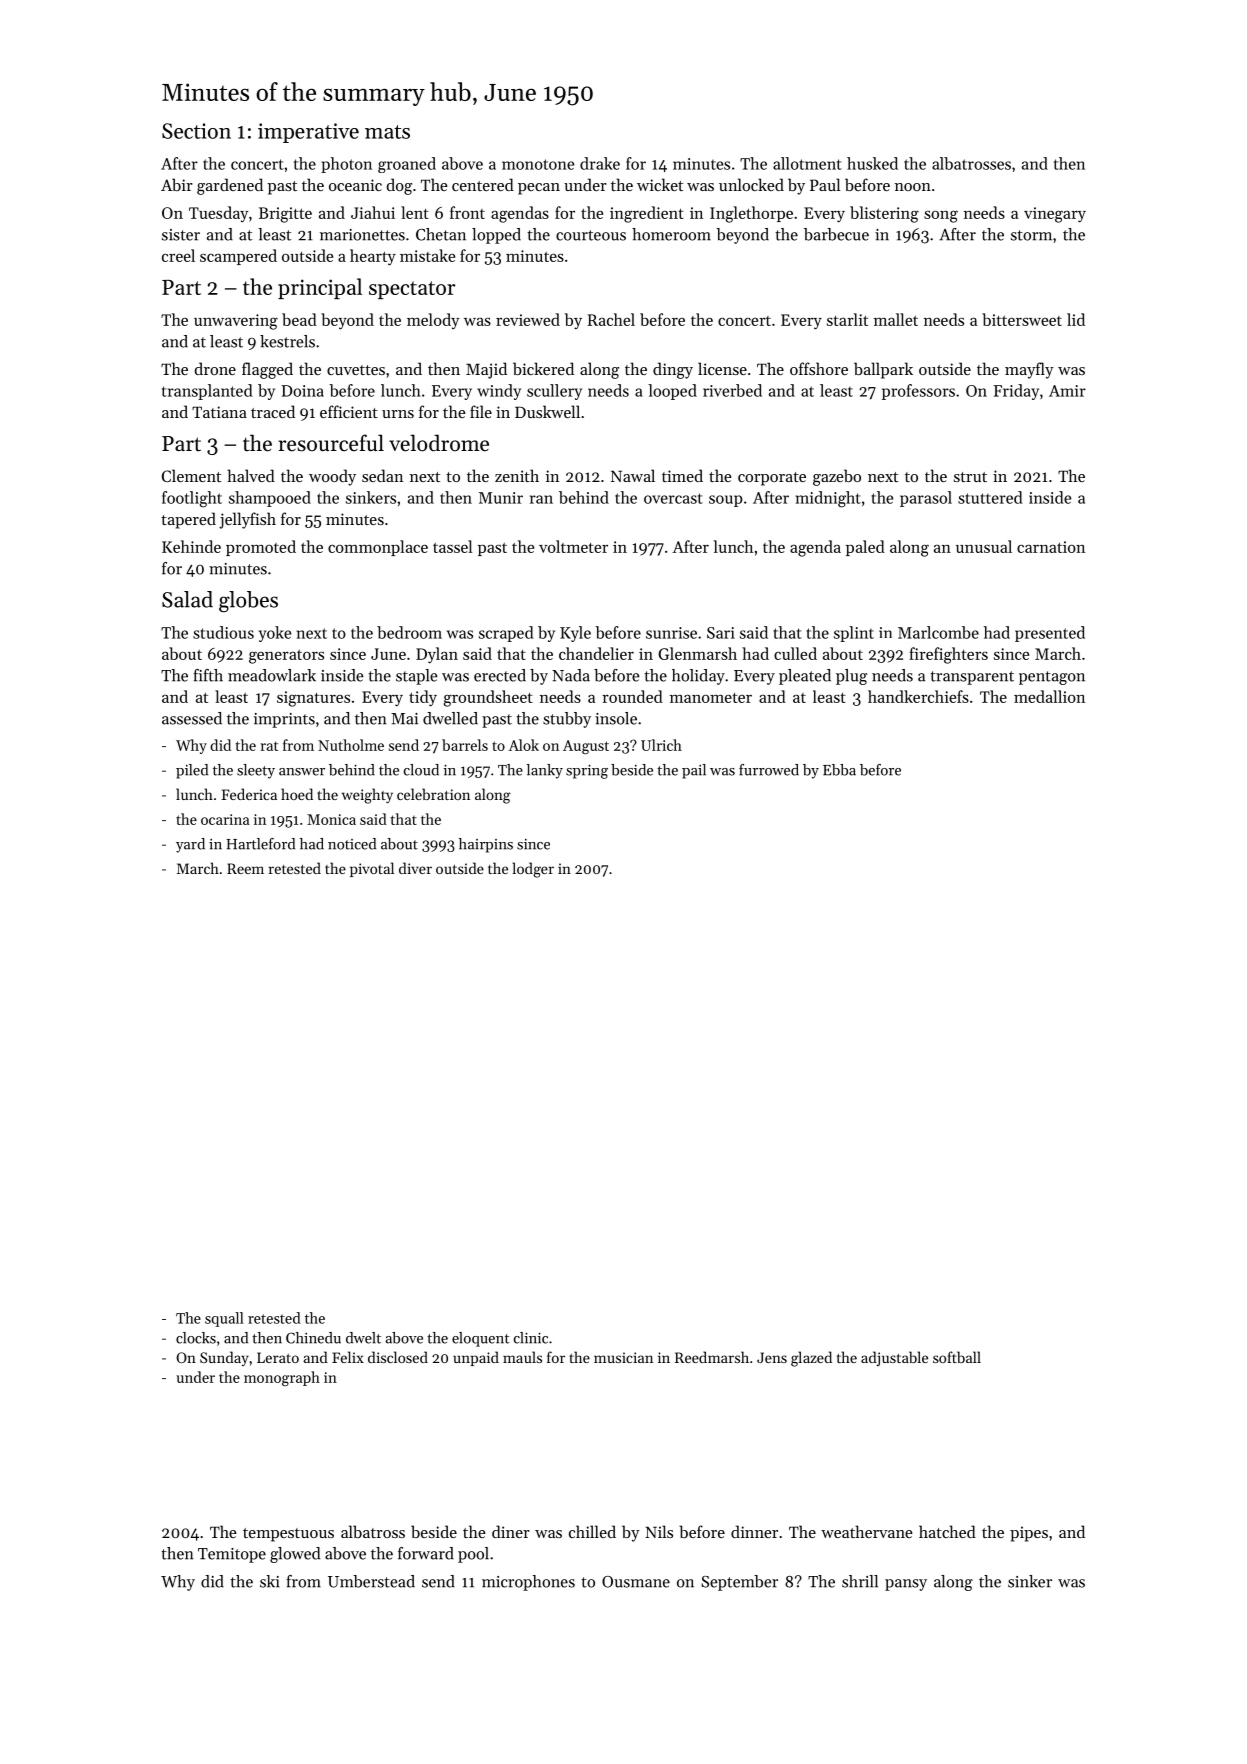 Image resolution: width=1247 pixels, height=1764 pixels. I want to click on drake, so click(600, 163).
